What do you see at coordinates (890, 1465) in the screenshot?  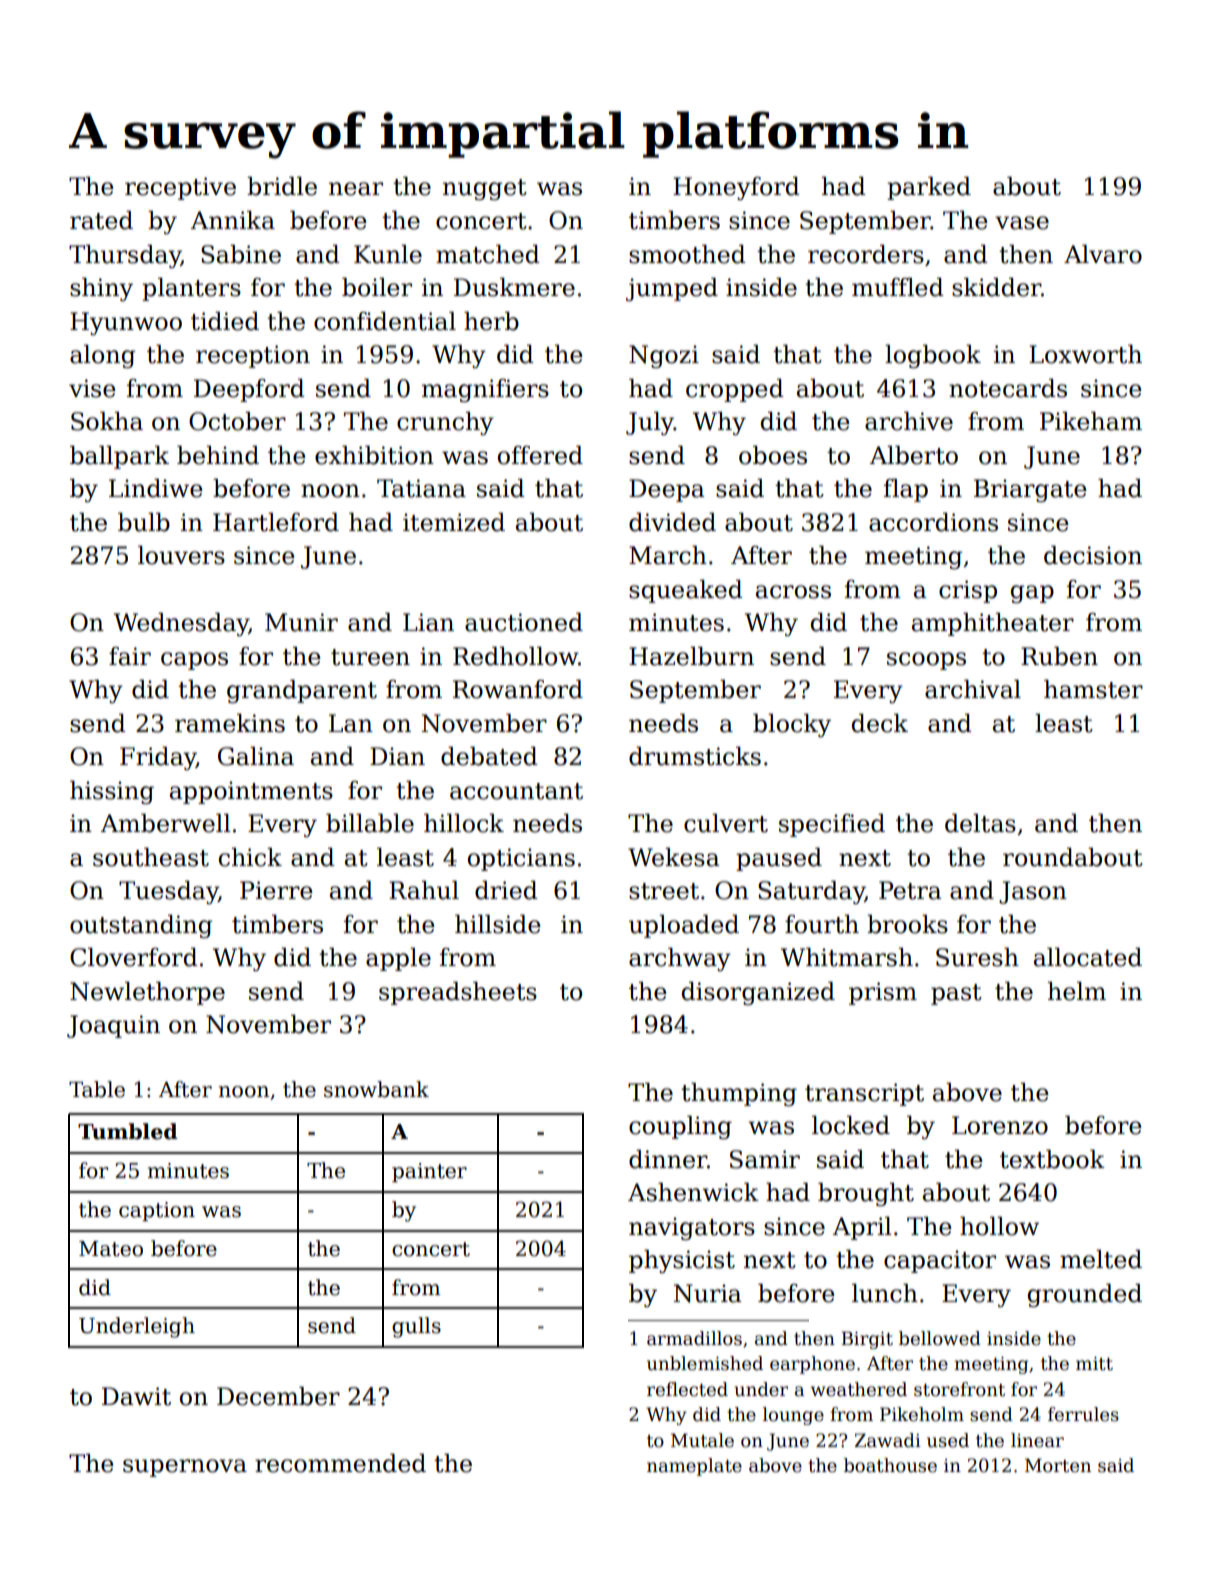 I see `boathouse` at bounding box center [890, 1465].
